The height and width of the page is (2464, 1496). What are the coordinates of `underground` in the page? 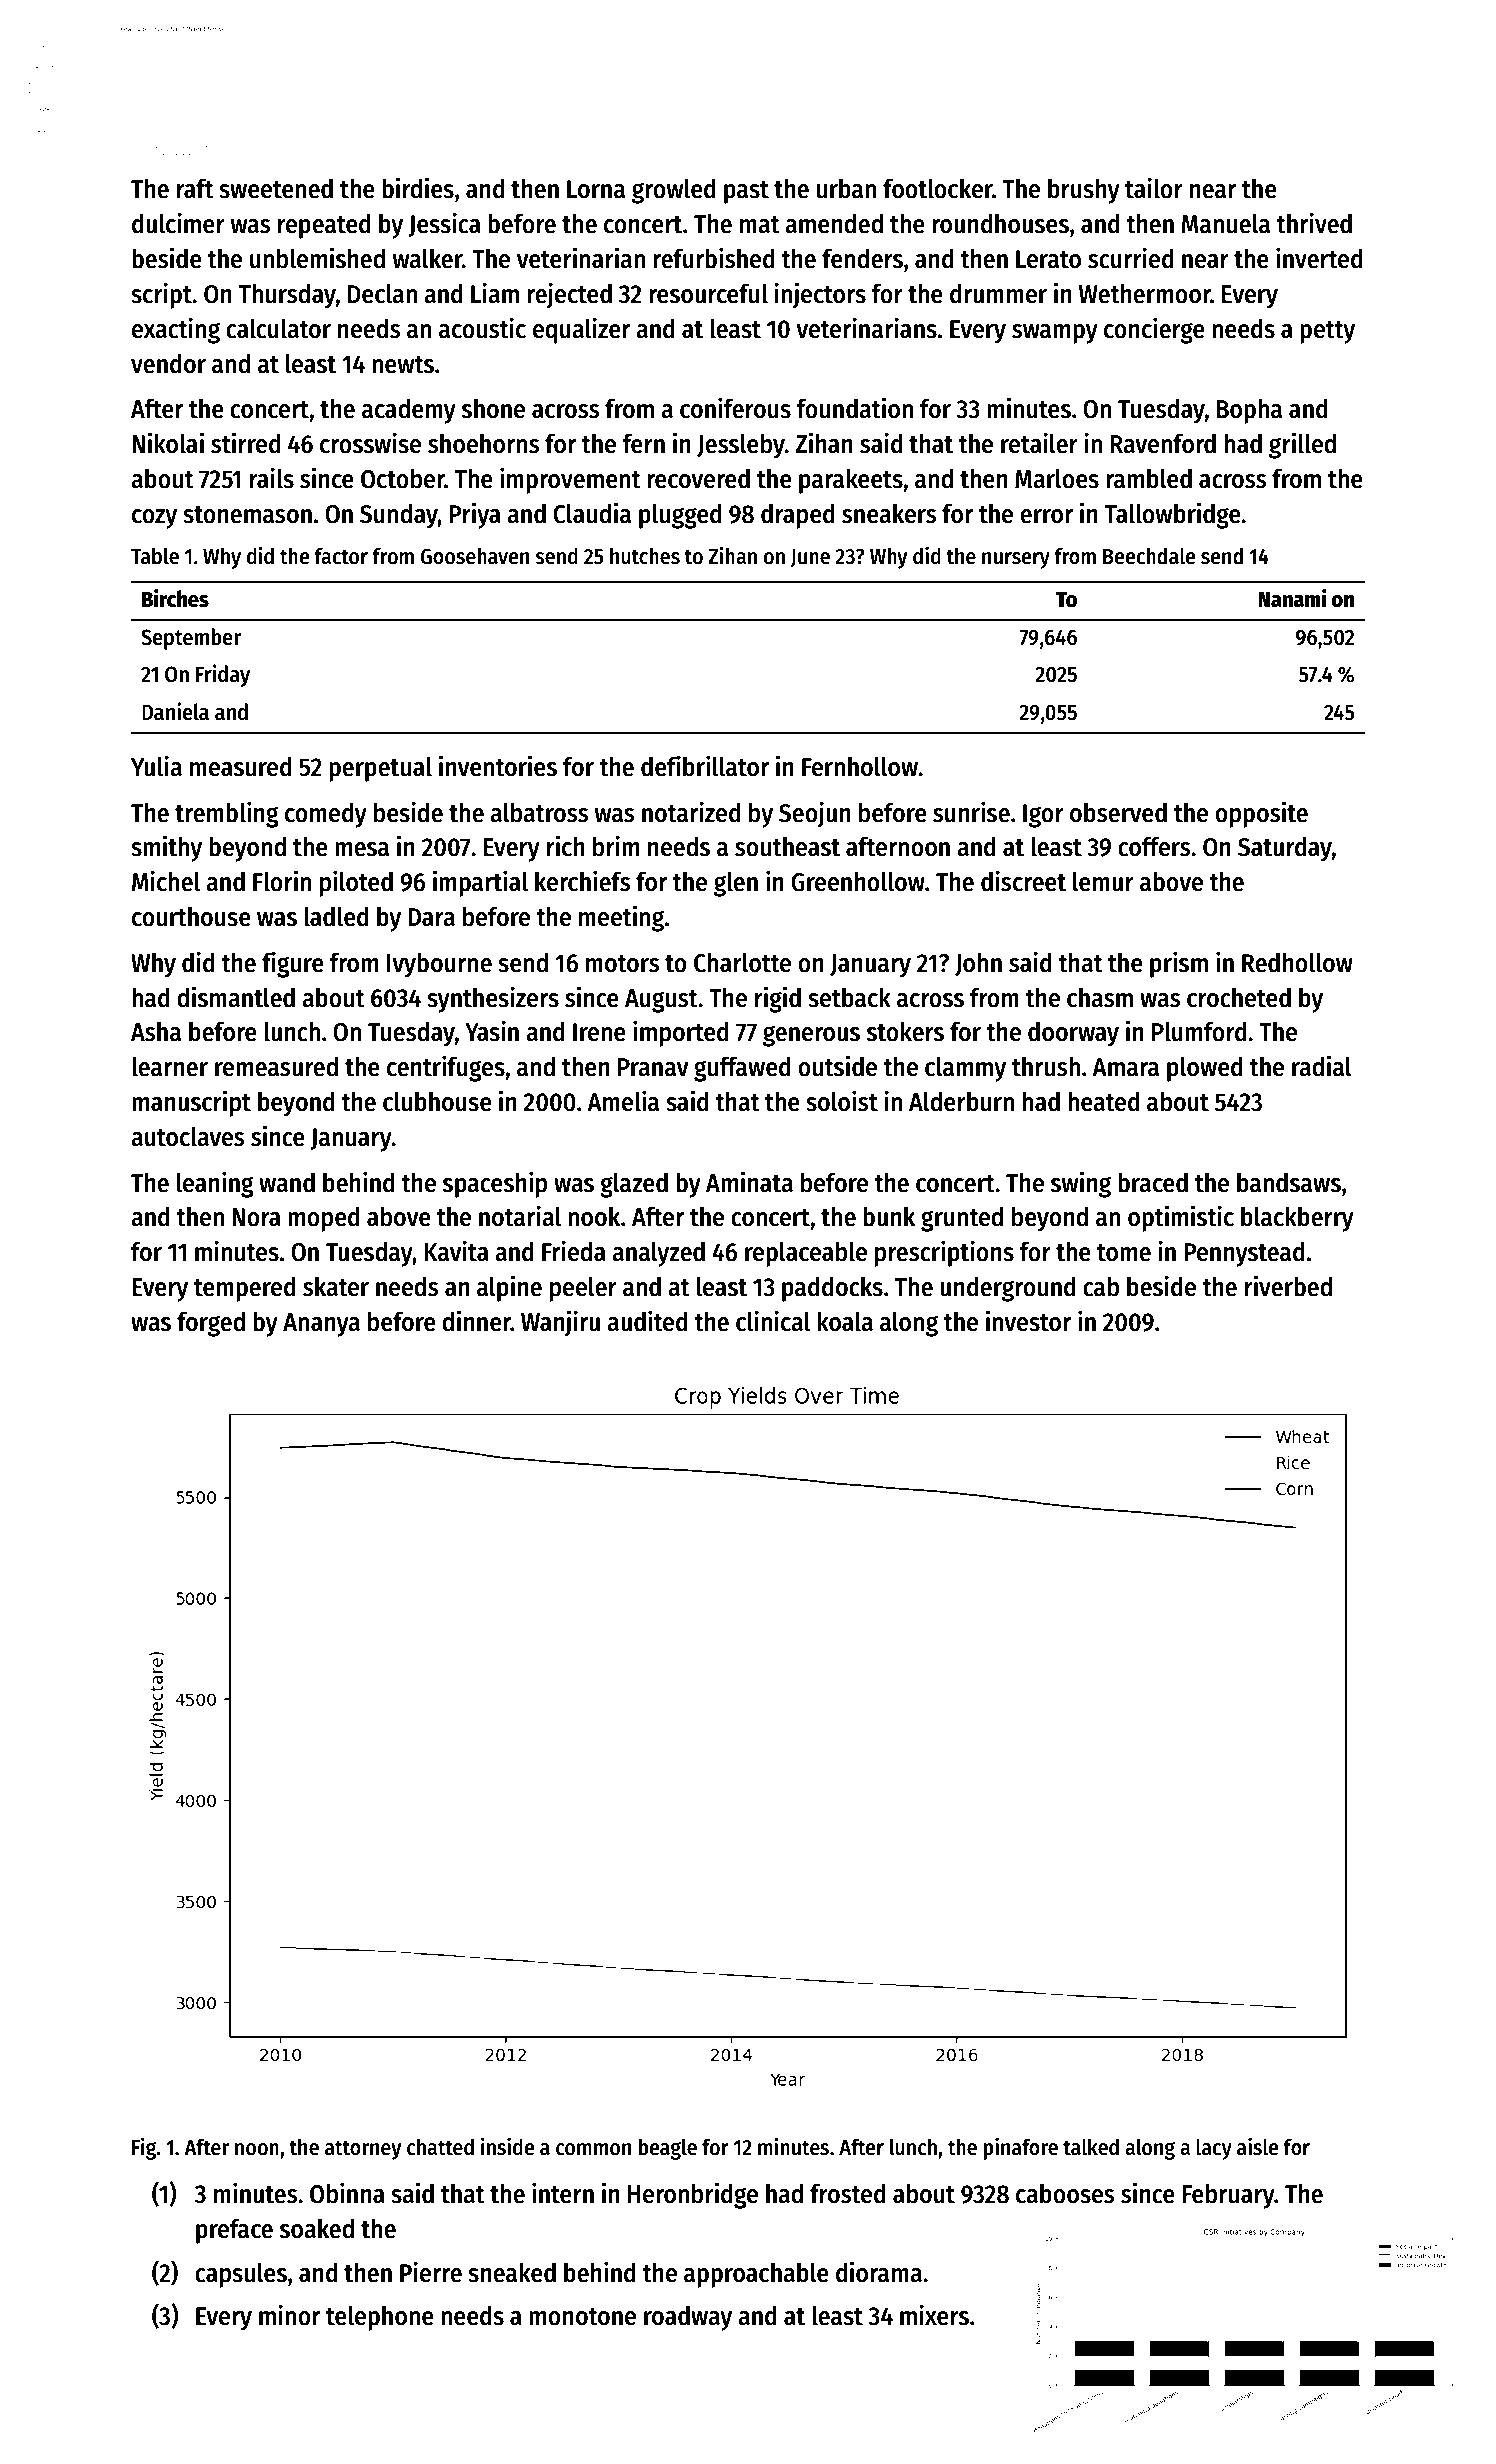 It's located at (1008, 1289).
